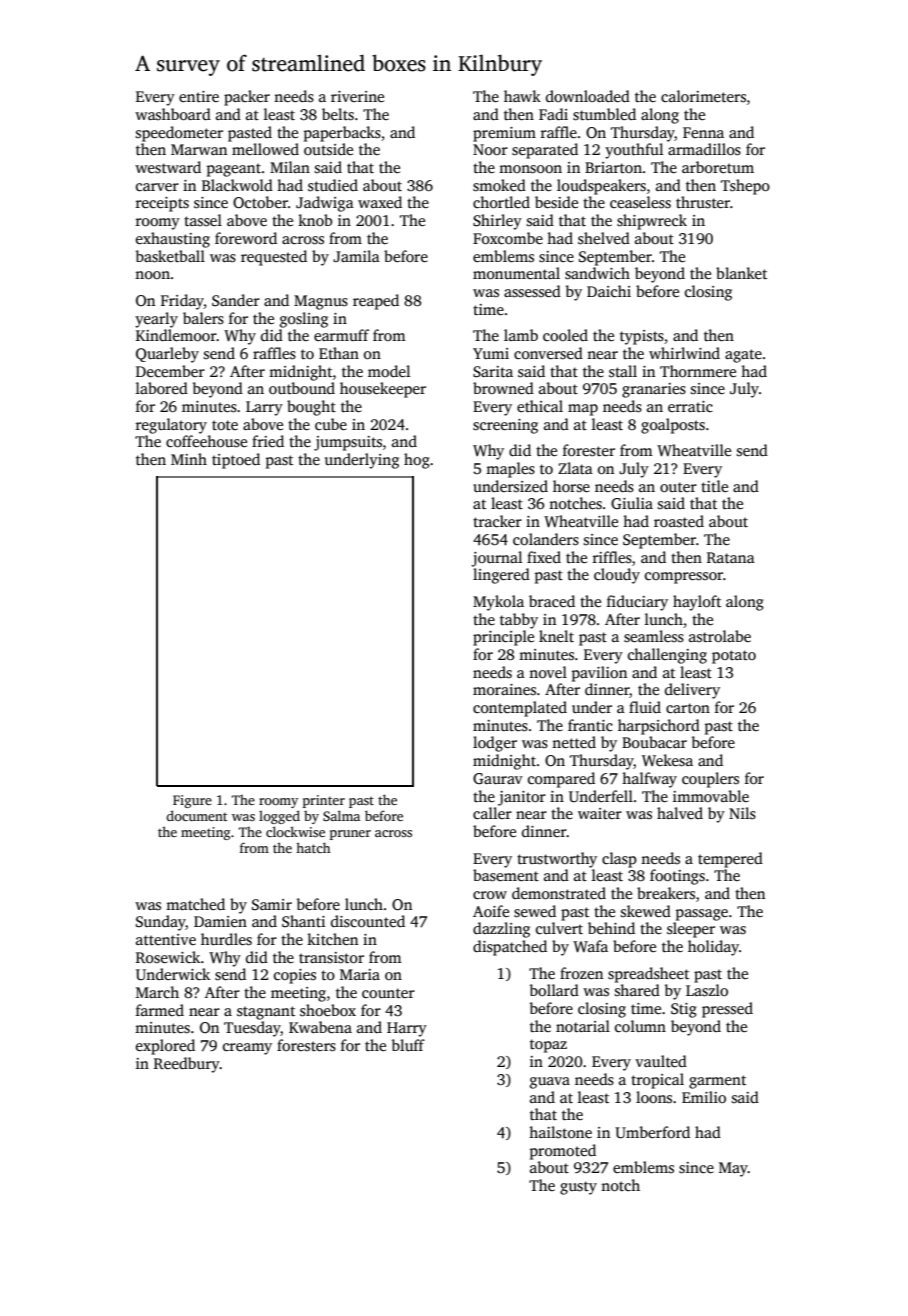 The width and height of the screenshot is (908, 1316). What do you see at coordinates (376, 302) in the screenshot?
I see `reaped` at bounding box center [376, 302].
